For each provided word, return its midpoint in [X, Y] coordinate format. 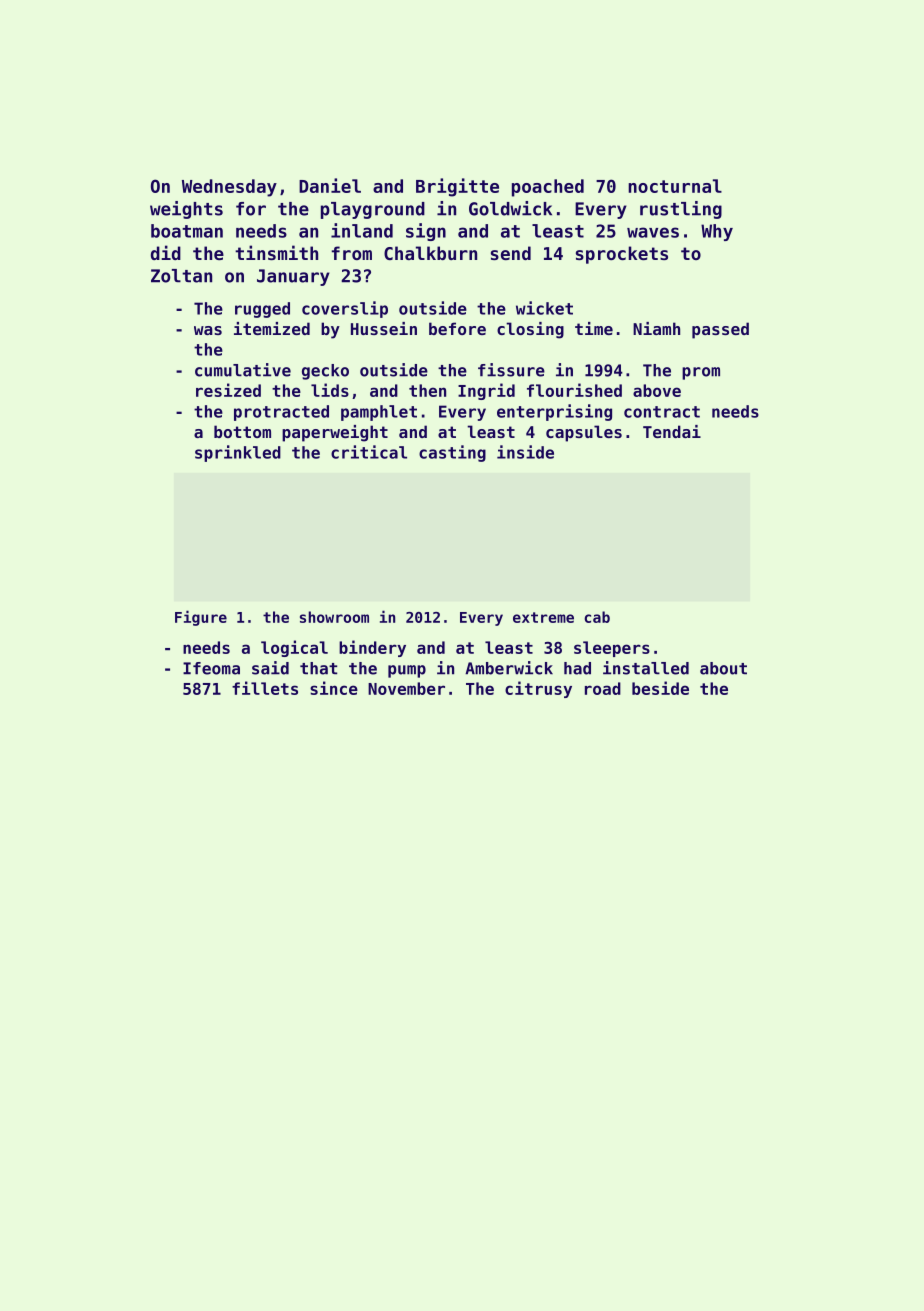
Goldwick [510, 208]
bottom [242, 431]
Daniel [330, 185]
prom [701, 373]
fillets [265, 688]
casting [452, 453]
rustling [681, 210]
